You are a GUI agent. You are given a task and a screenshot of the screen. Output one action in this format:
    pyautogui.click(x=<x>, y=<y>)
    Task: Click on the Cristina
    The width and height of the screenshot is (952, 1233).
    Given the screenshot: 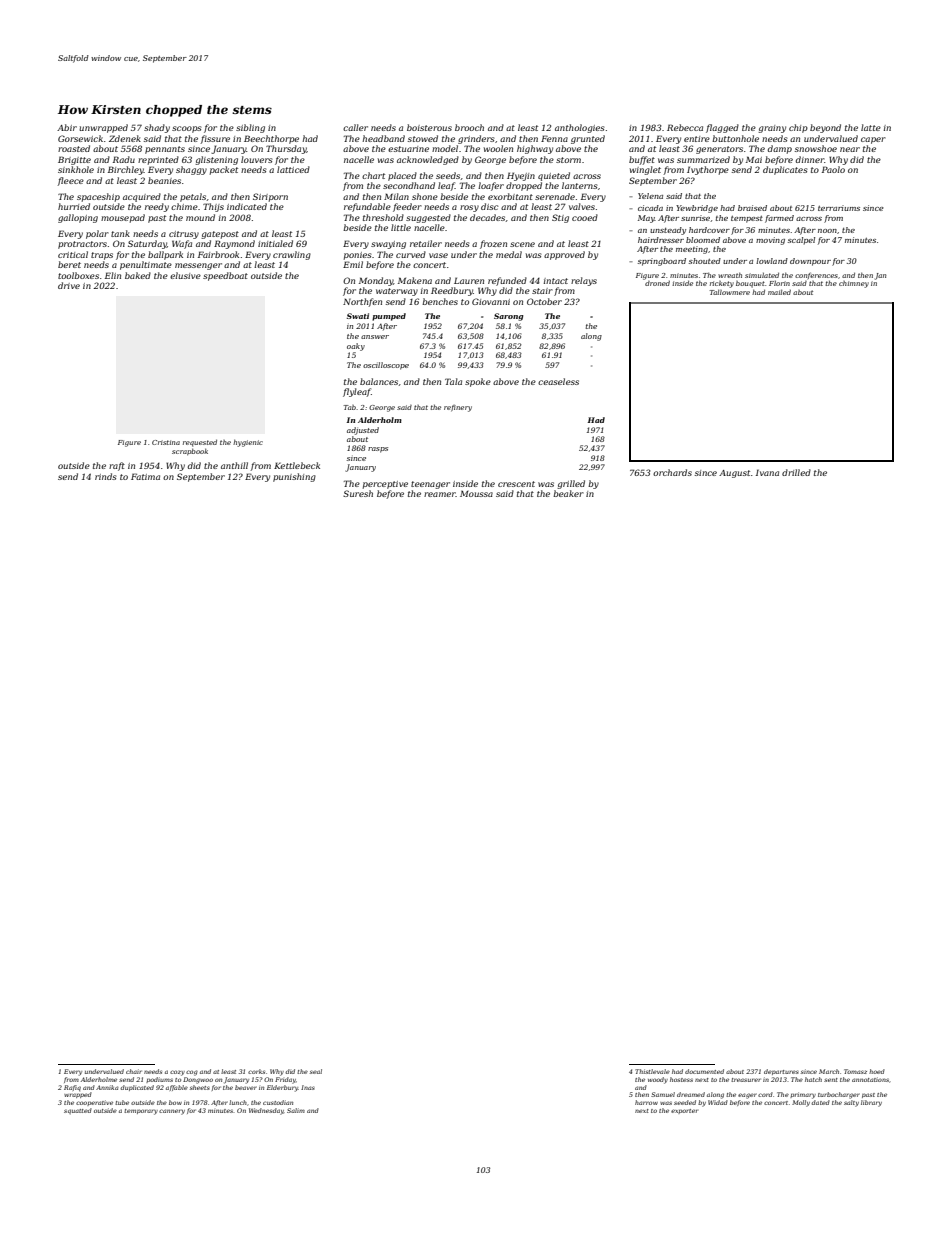 What is the action you would take?
    pyautogui.click(x=166, y=442)
